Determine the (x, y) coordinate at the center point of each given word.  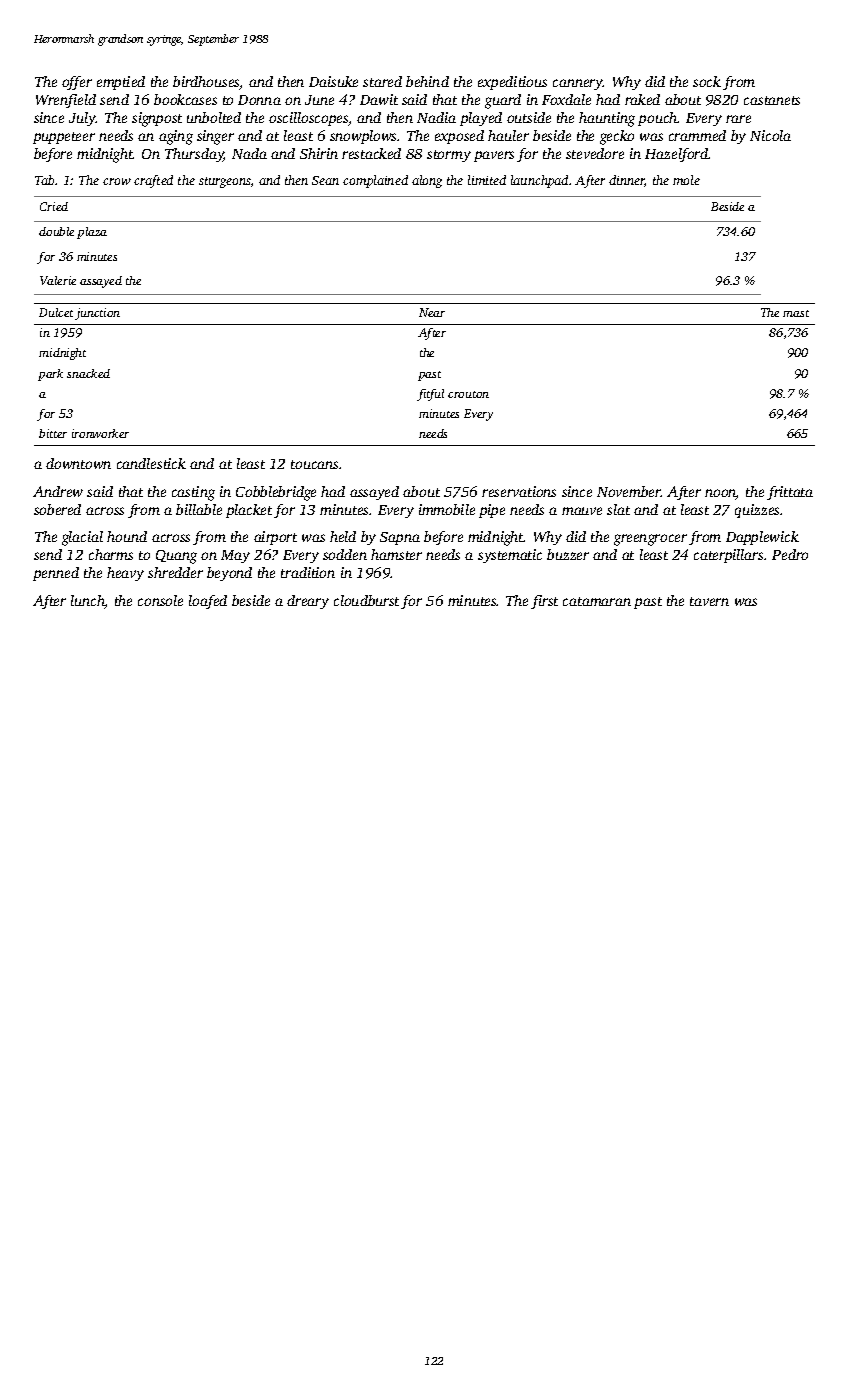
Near (432, 312)
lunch (88, 602)
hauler (508, 135)
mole (686, 180)
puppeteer (64, 138)
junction (97, 314)
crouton (468, 394)
